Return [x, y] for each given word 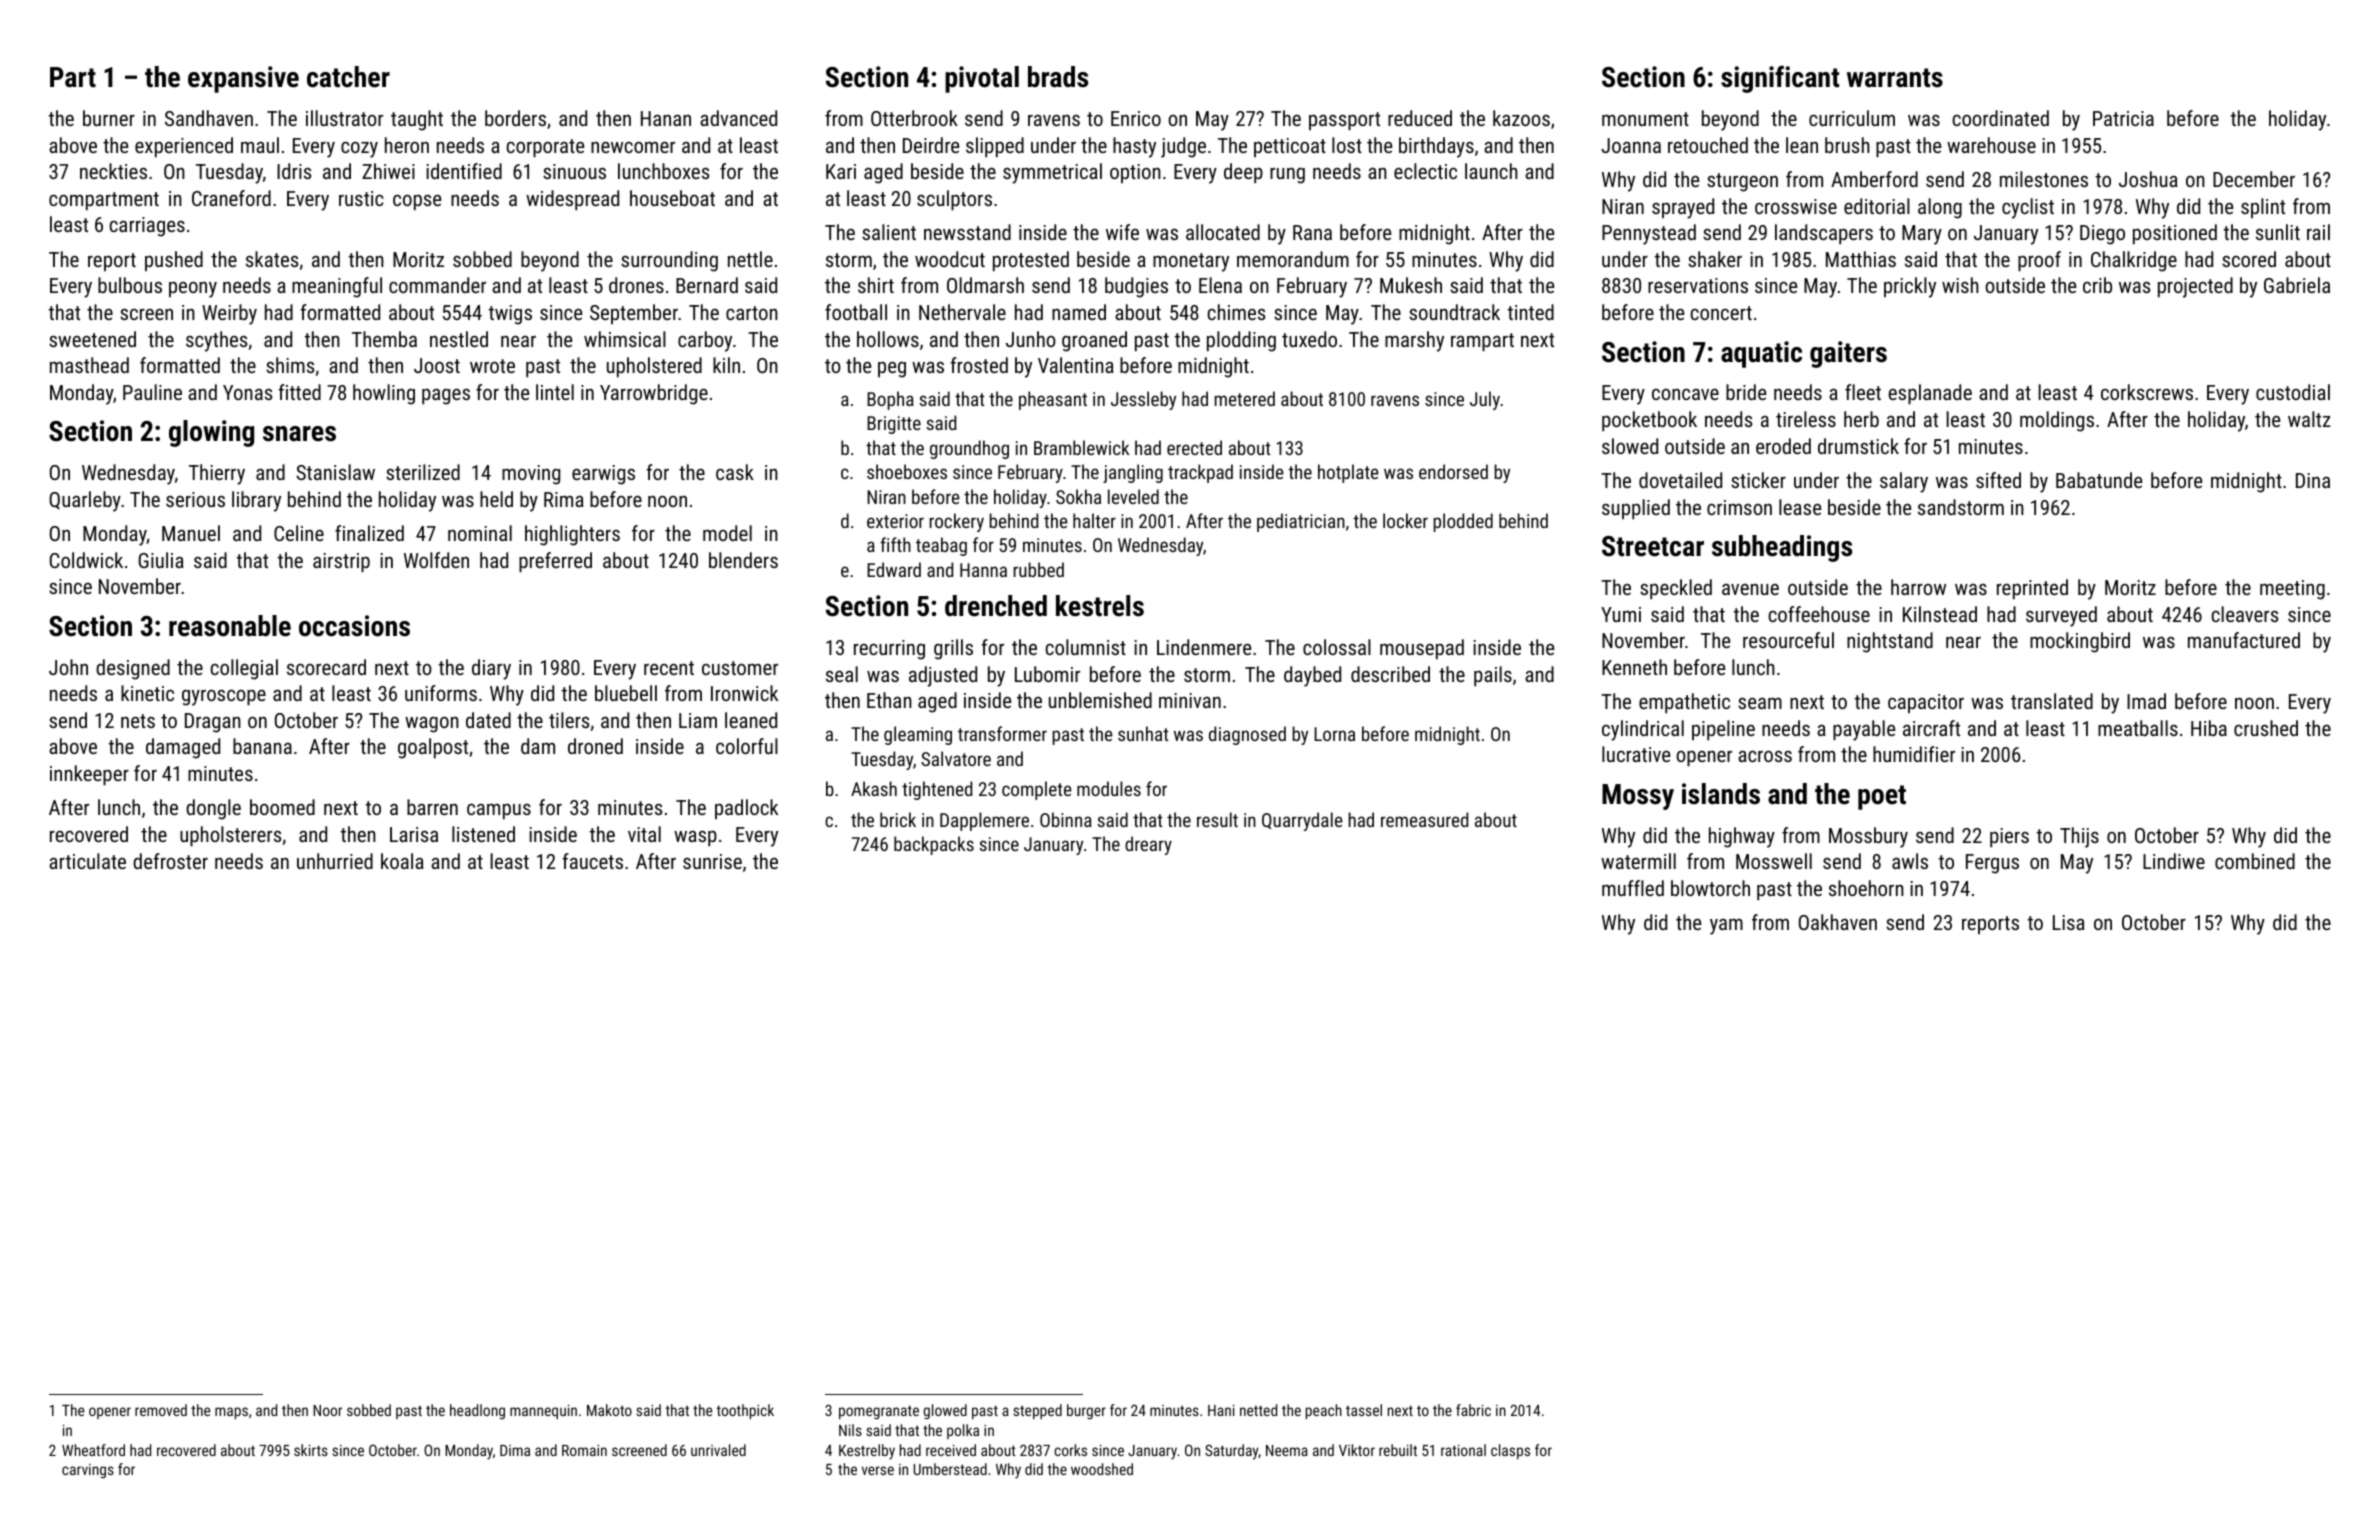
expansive [243, 79]
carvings [88, 1471]
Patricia [2123, 118]
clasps [1510, 1451]
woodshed [1102, 1469]
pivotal [982, 79]
